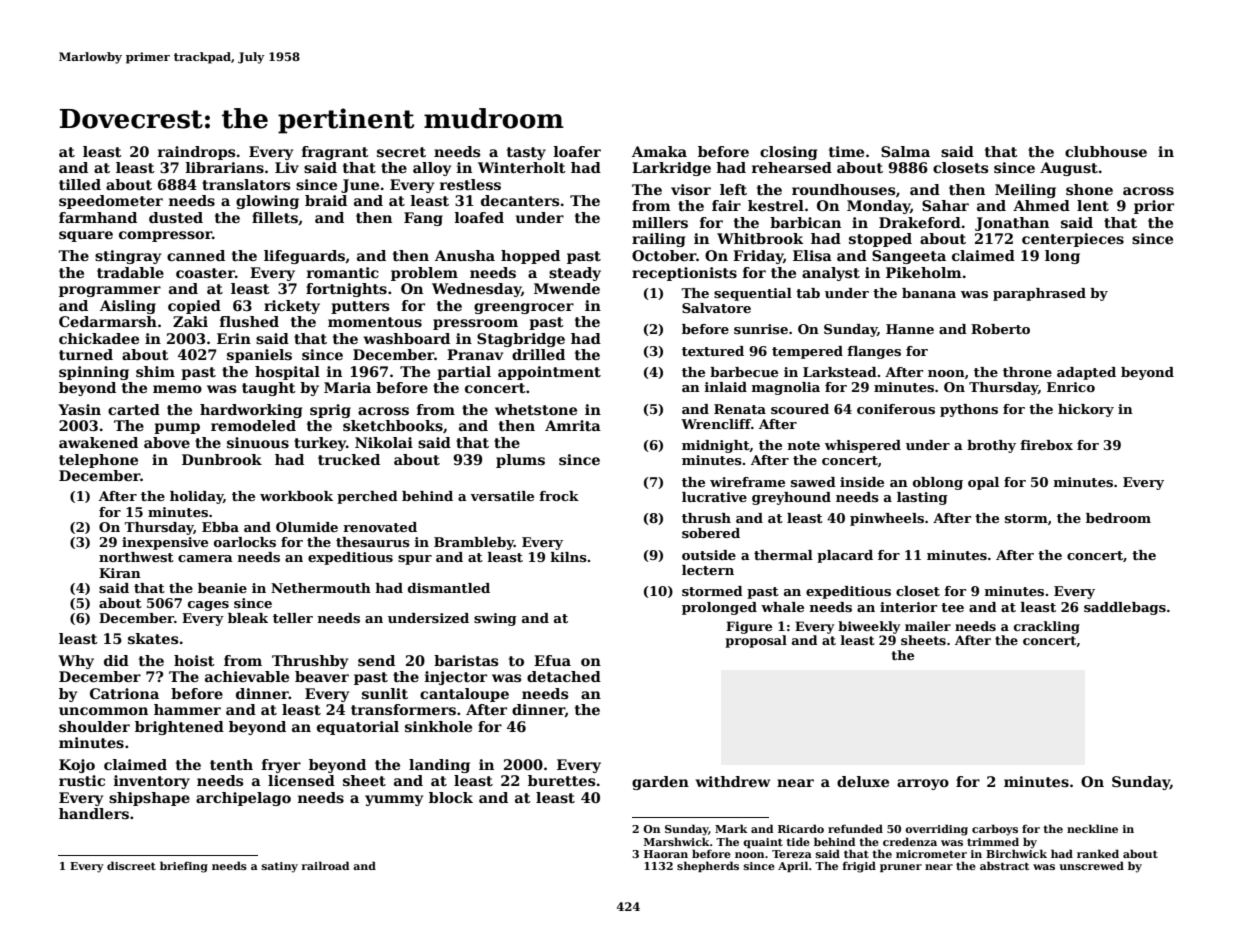 The width and height of the document is (1233, 952). Describe the element at coordinates (196, 153) in the document. I see `raindrops` at that location.
